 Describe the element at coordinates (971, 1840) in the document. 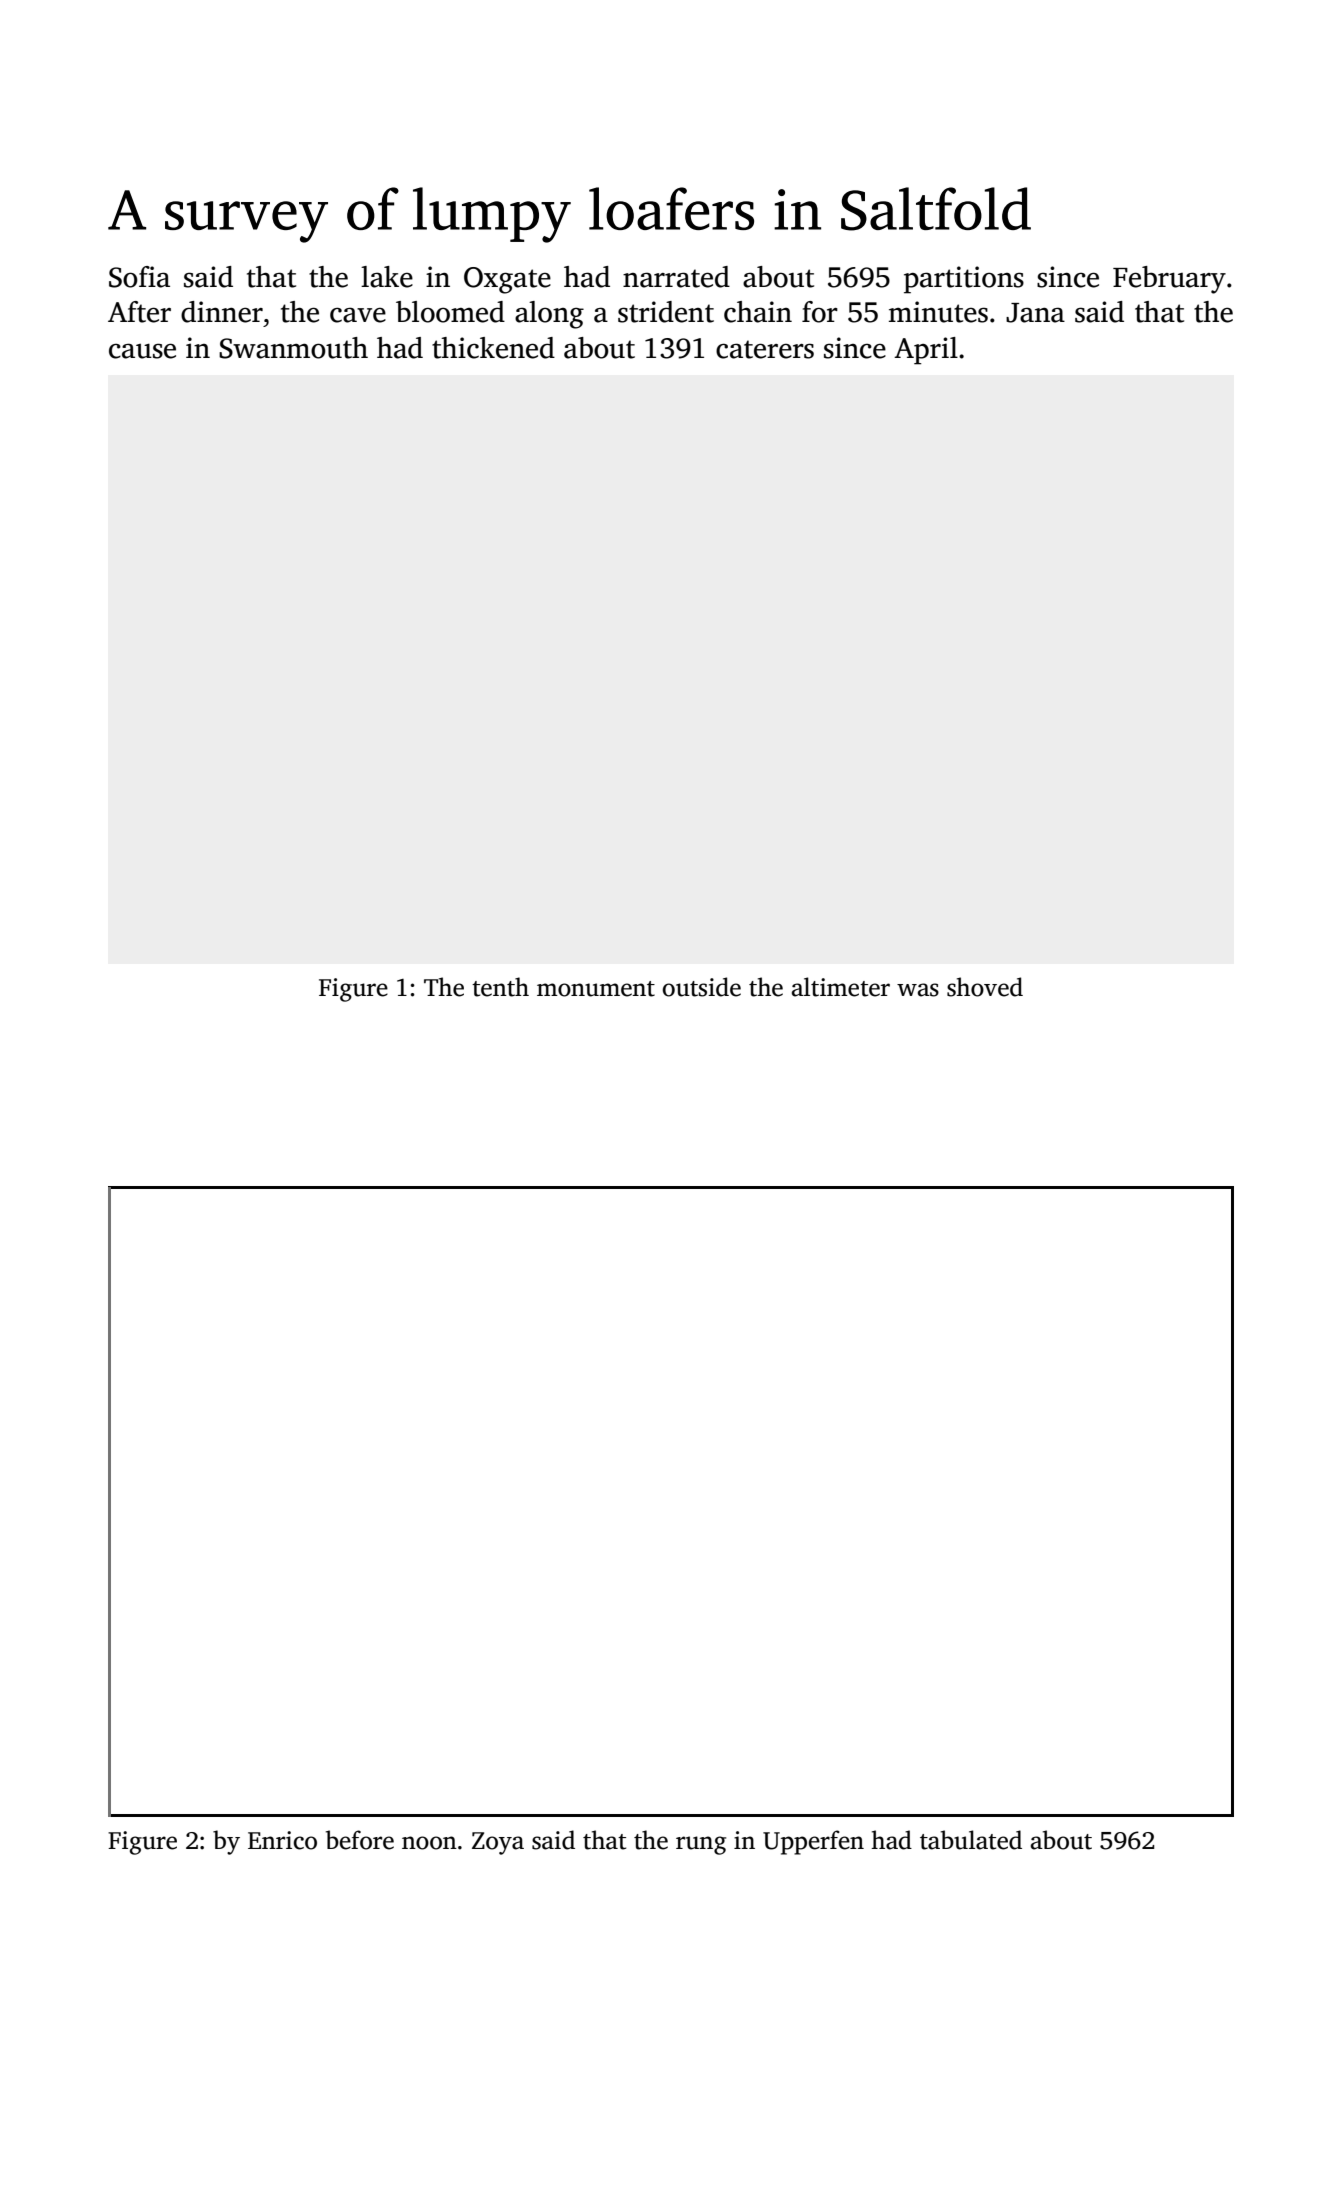

I see `tabulated` at that location.
